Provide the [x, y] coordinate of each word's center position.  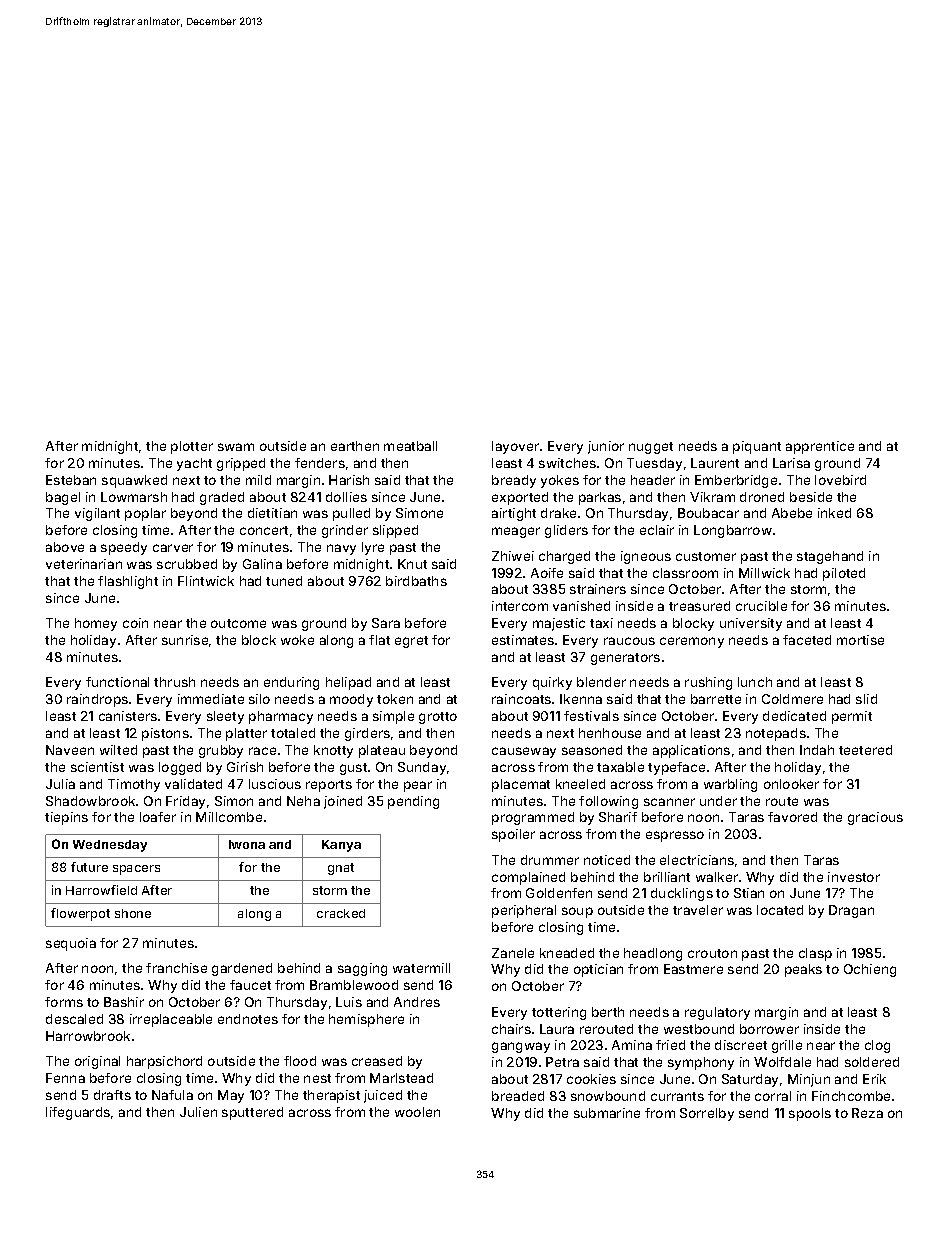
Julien [198, 1112]
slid [866, 699]
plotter [192, 447]
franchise [176, 968]
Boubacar [708, 513]
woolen [417, 1112]
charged [564, 557]
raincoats [521, 699]
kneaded [567, 953]
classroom [685, 573]
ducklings [682, 894]
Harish [349, 480]
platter [246, 734]
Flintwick [206, 581]
